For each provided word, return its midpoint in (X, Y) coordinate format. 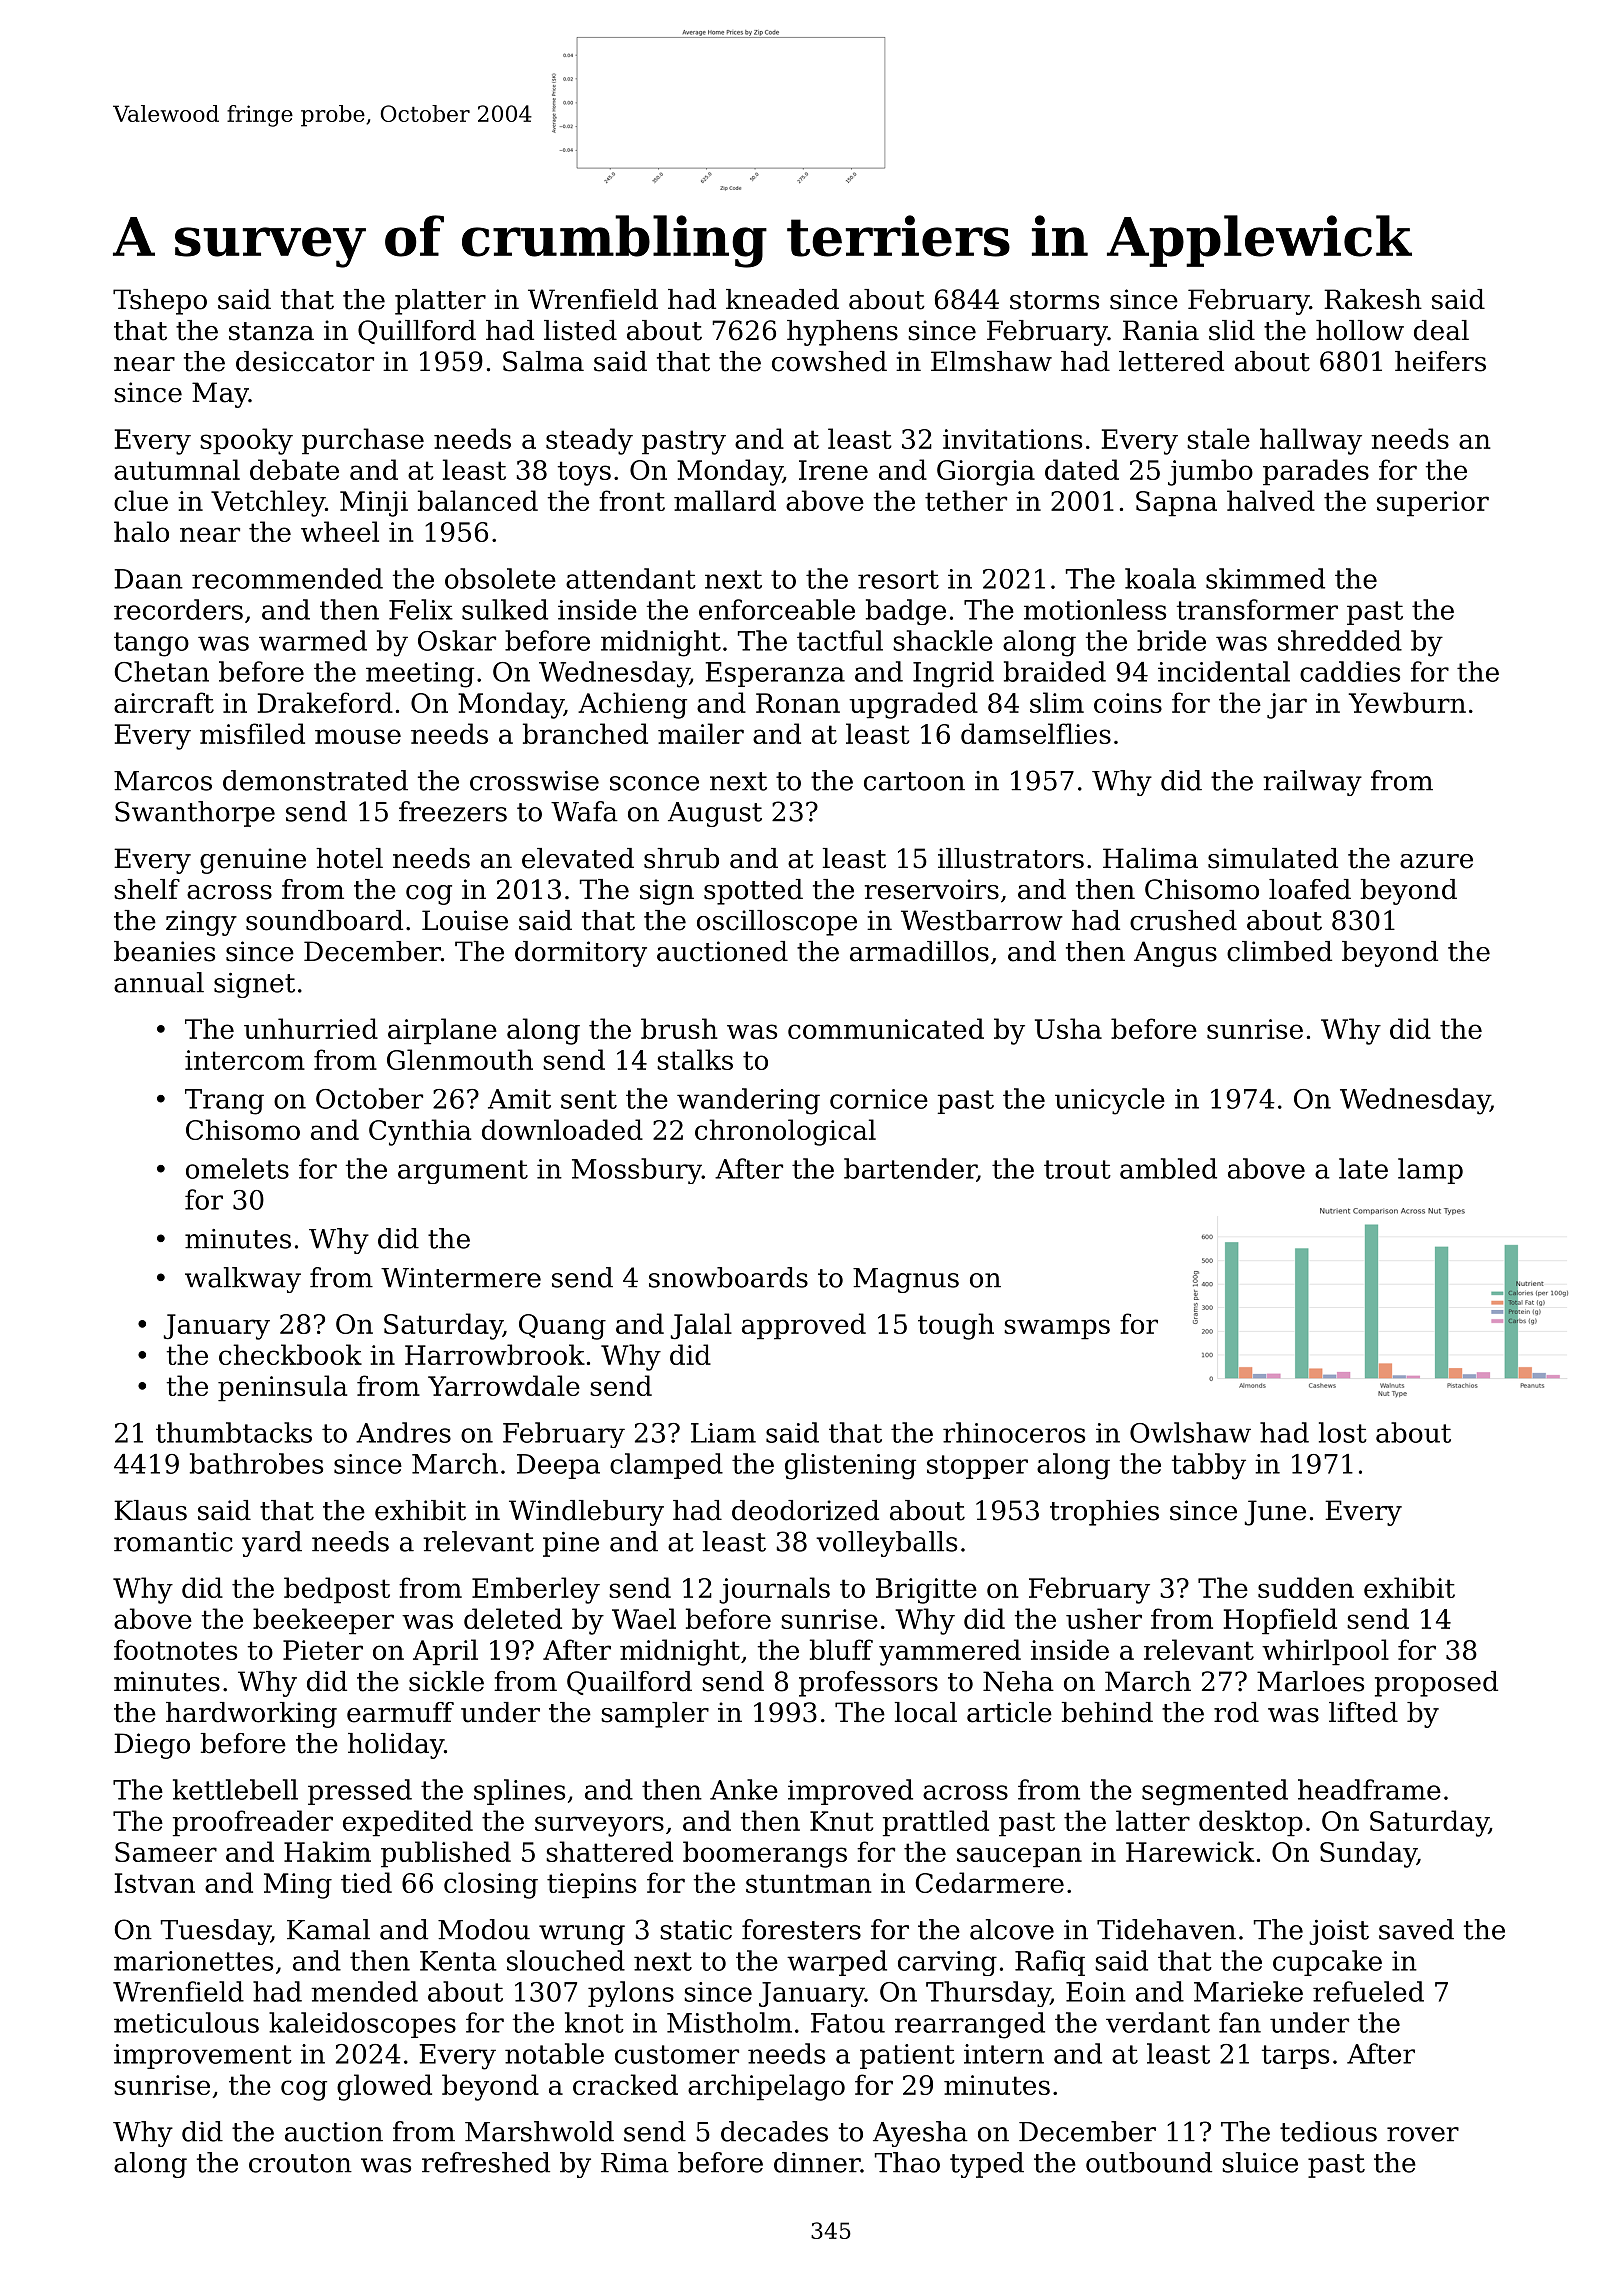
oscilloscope (777, 923)
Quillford (417, 332)
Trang (224, 1102)
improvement (203, 2056)
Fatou (848, 2023)
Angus (1175, 954)
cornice (879, 1099)
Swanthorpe (195, 814)
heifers (1440, 361)
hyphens (842, 333)
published (446, 1854)
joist (1339, 1932)
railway (1313, 783)
